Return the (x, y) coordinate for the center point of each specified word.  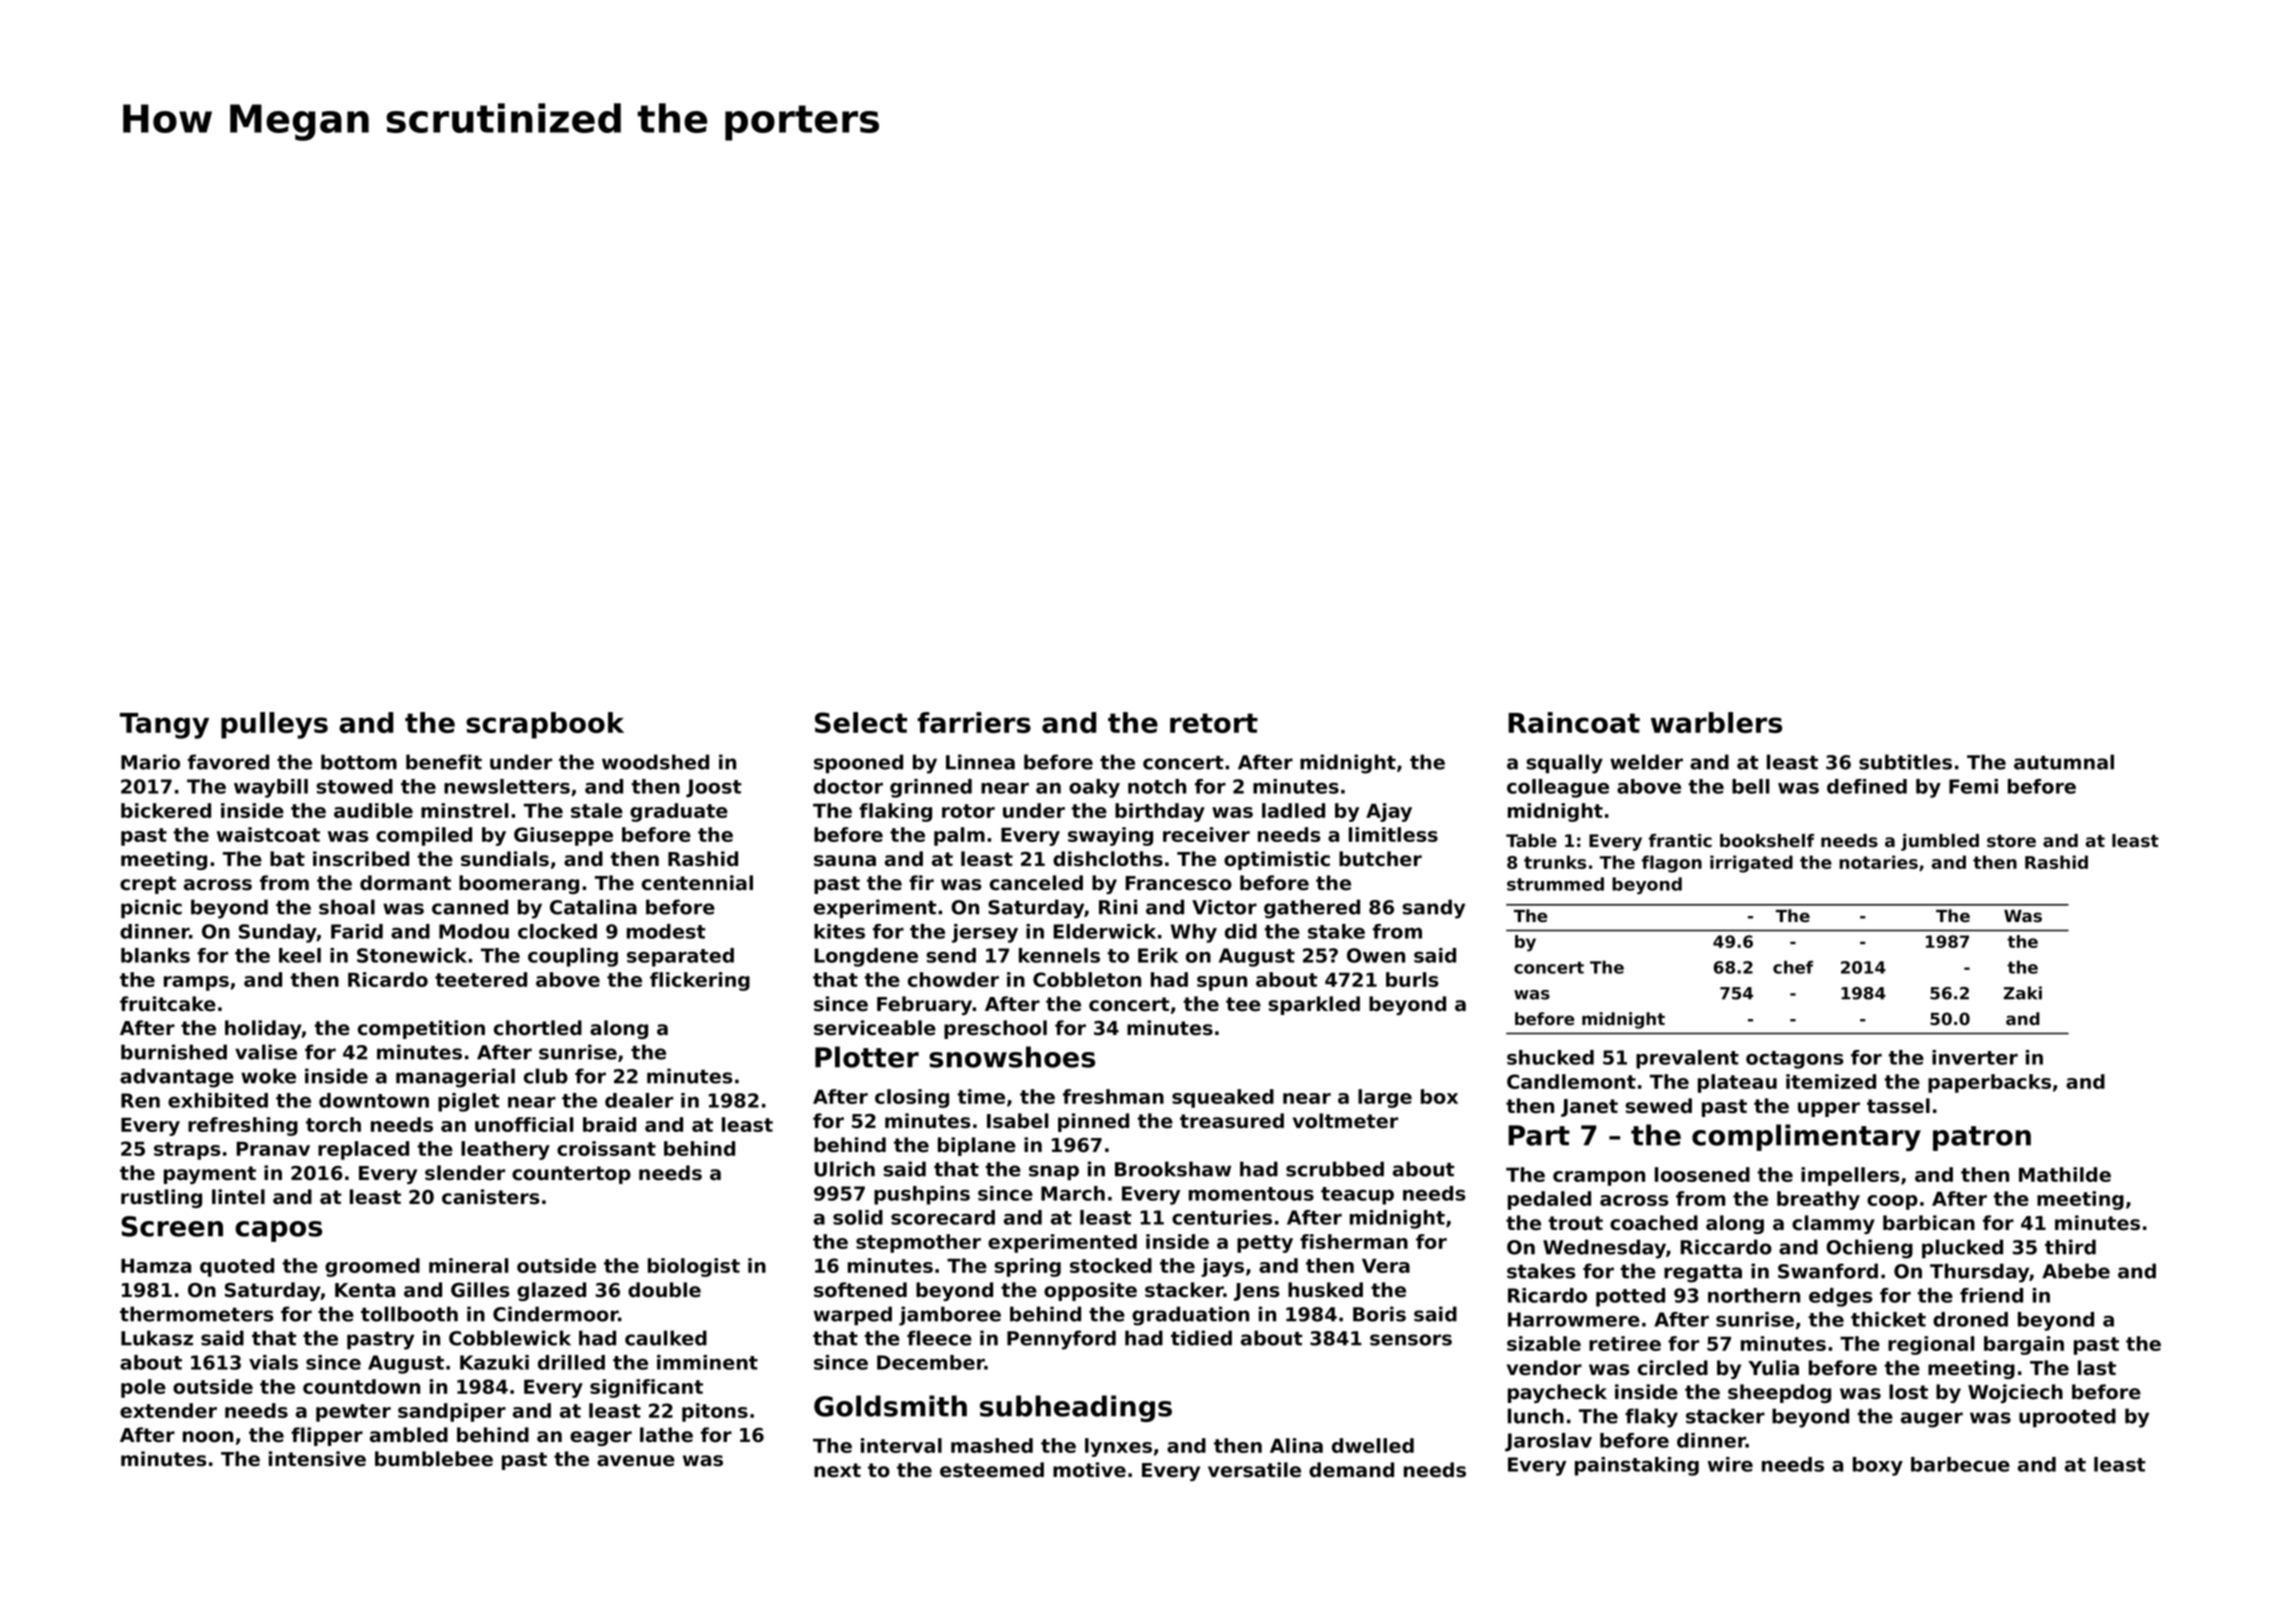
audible (373, 810)
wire (1730, 1464)
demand (1351, 1470)
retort (1214, 723)
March (1073, 1193)
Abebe (2076, 1271)
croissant (606, 1148)
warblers (1716, 722)
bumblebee (434, 1459)
